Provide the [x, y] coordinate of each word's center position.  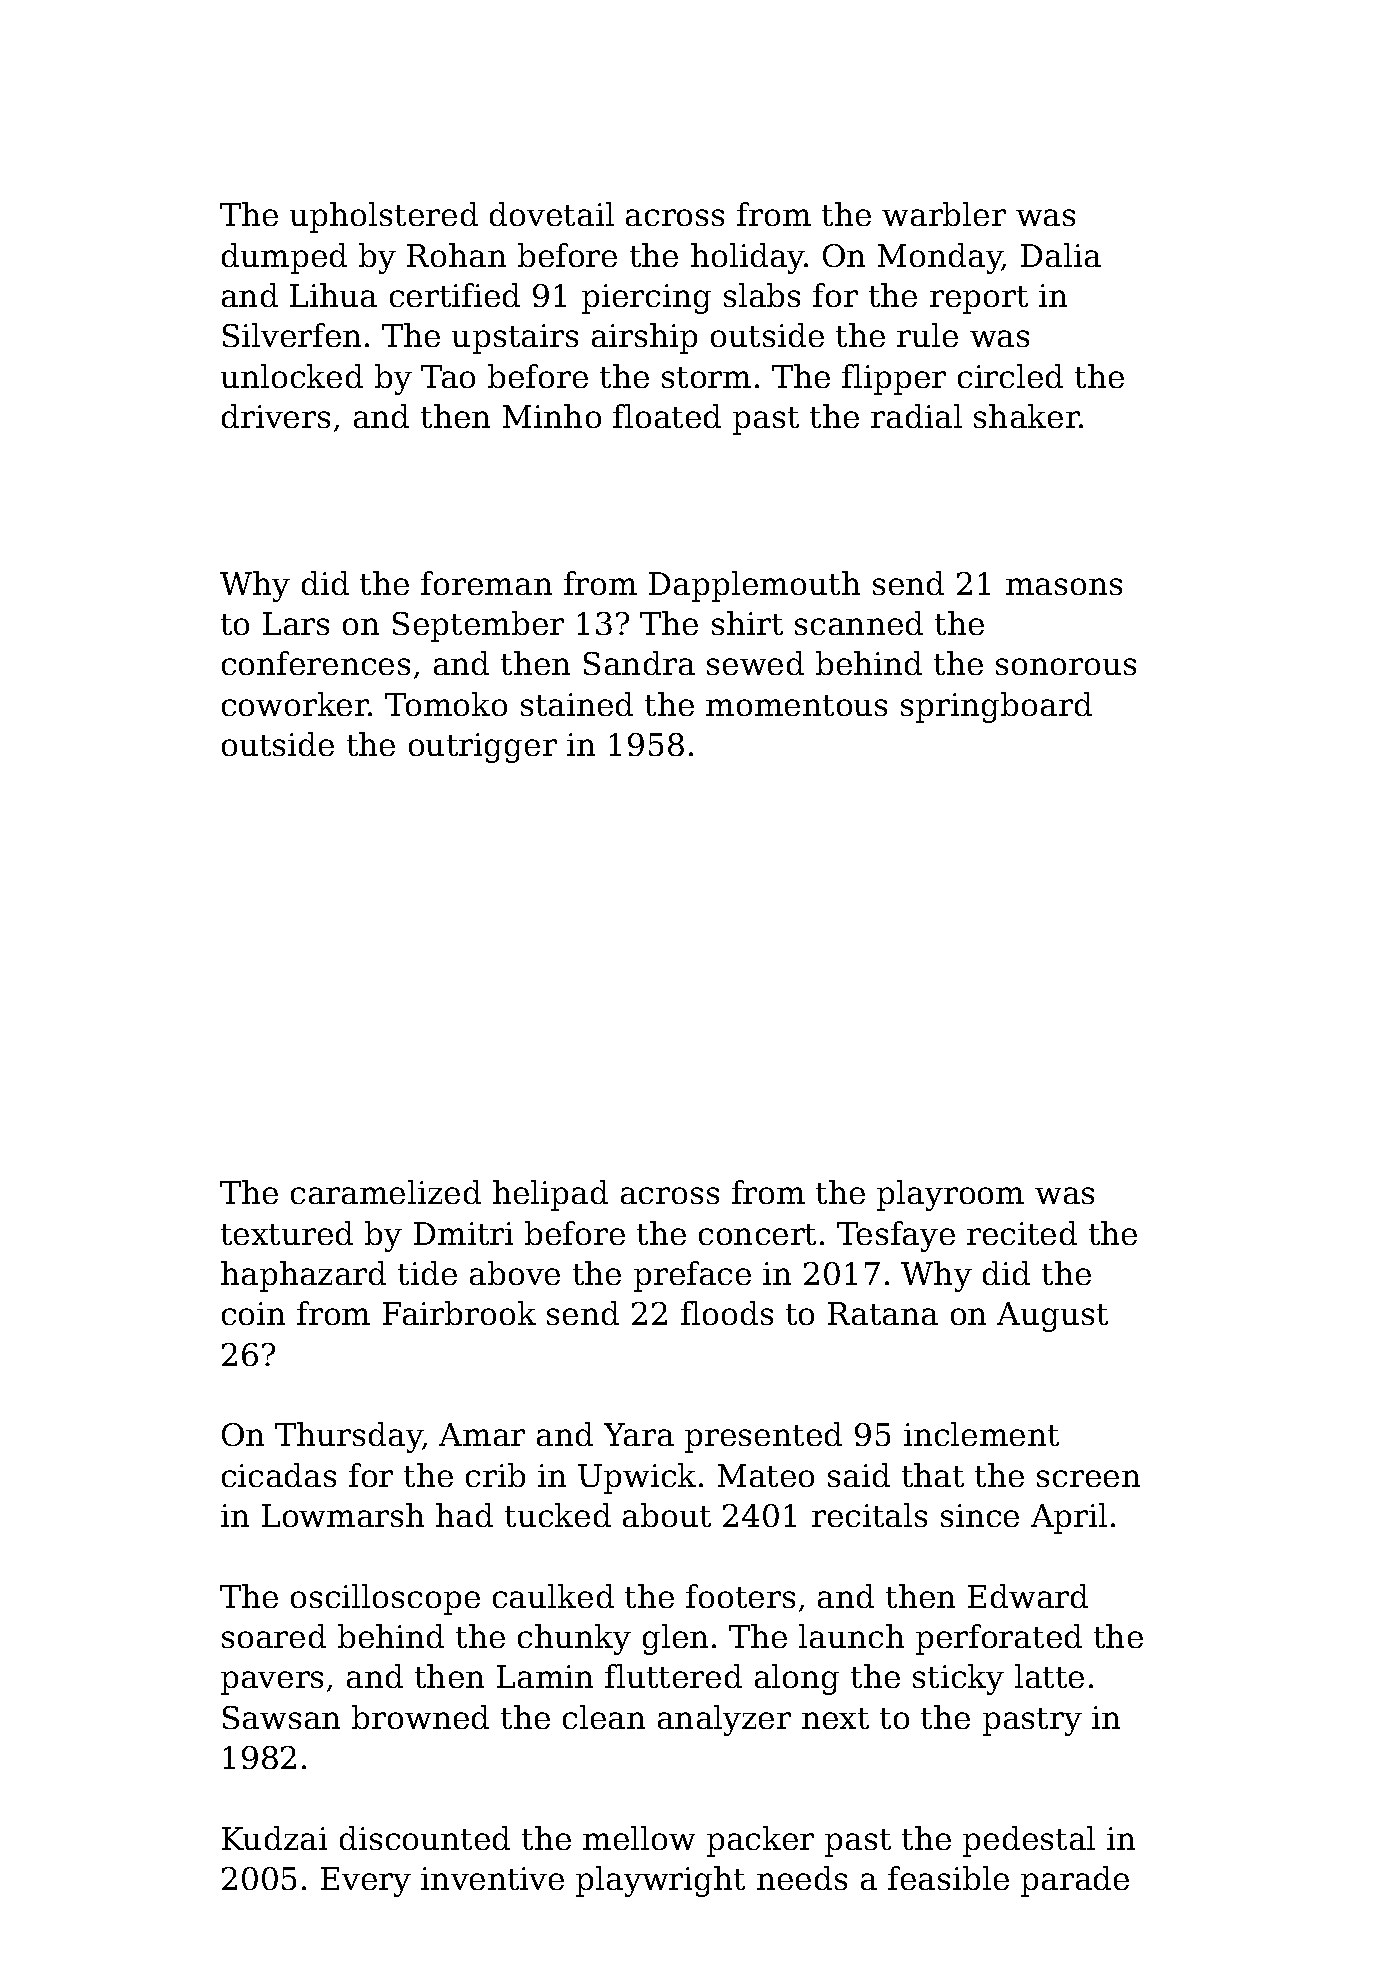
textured [287, 1233]
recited [1022, 1233]
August [1052, 1317]
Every [366, 1882]
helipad [550, 1195]
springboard [996, 707]
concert [757, 1234]
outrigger [483, 748]
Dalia [1061, 255]
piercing [646, 299]
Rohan [456, 255]
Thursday [349, 1437]
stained [577, 704]
